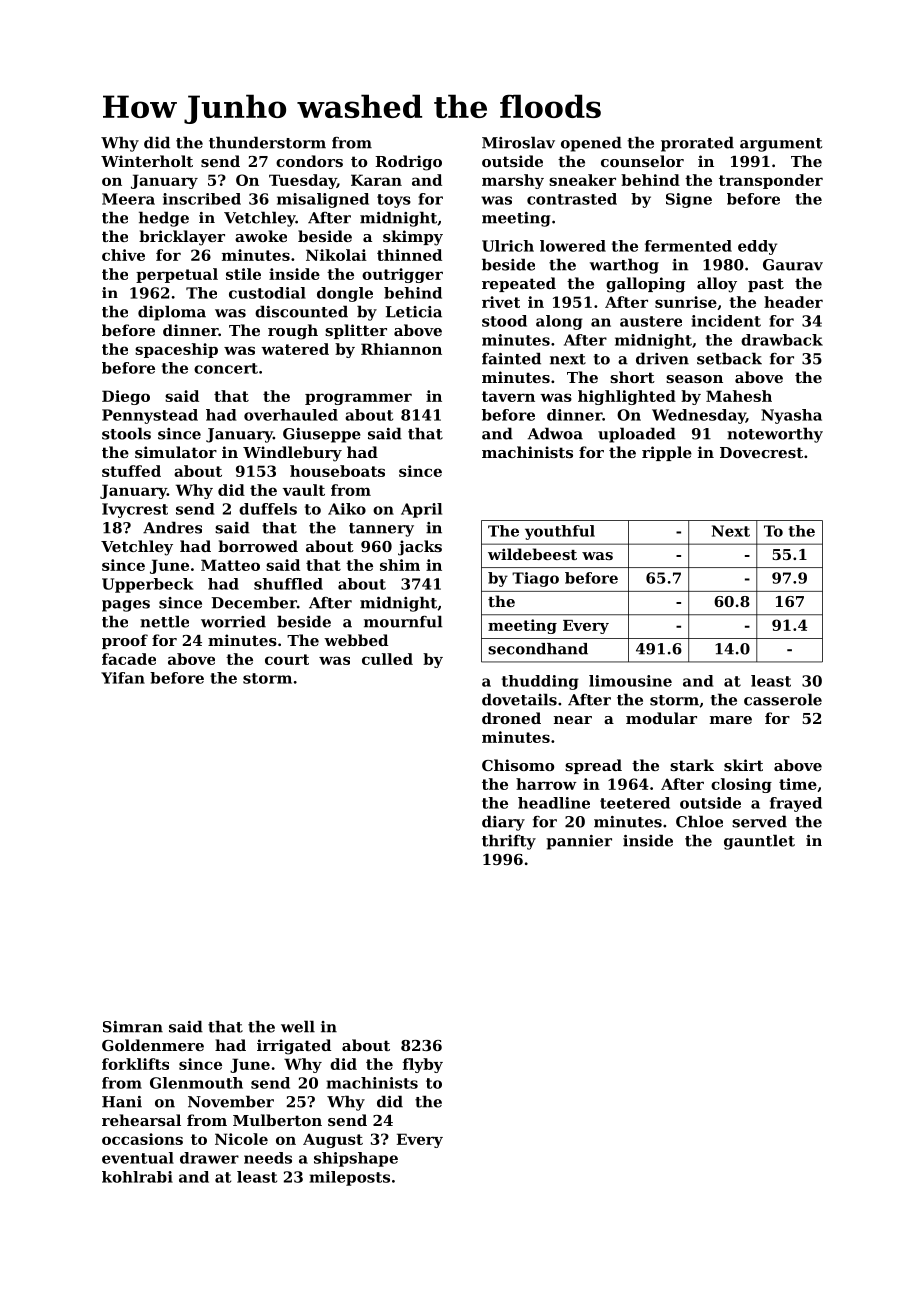 The image size is (924, 1308). What do you see at coordinates (731, 720) in the screenshot?
I see `mare` at bounding box center [731, 720].
